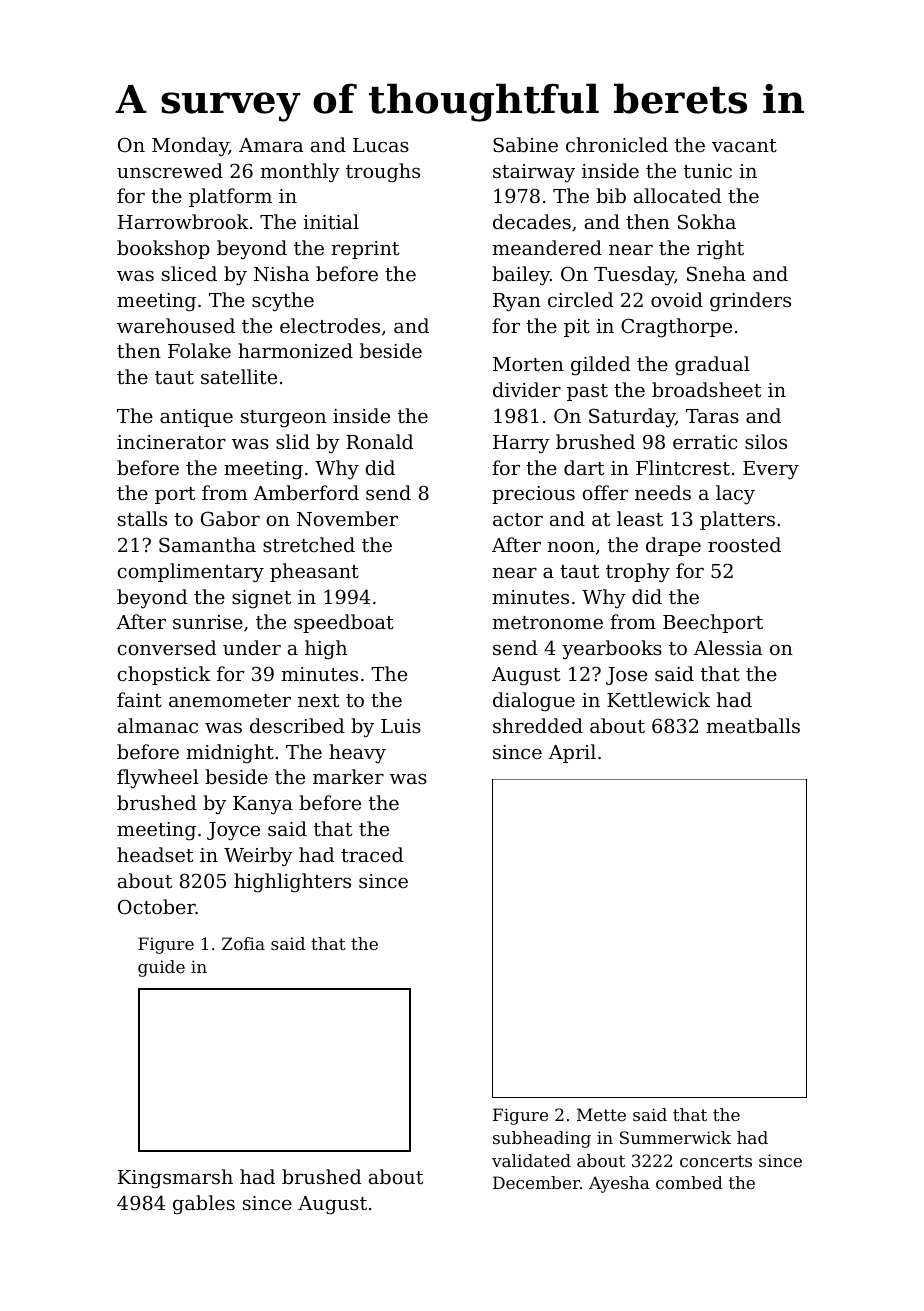  I want to click on gables, so click(204, 1205).
